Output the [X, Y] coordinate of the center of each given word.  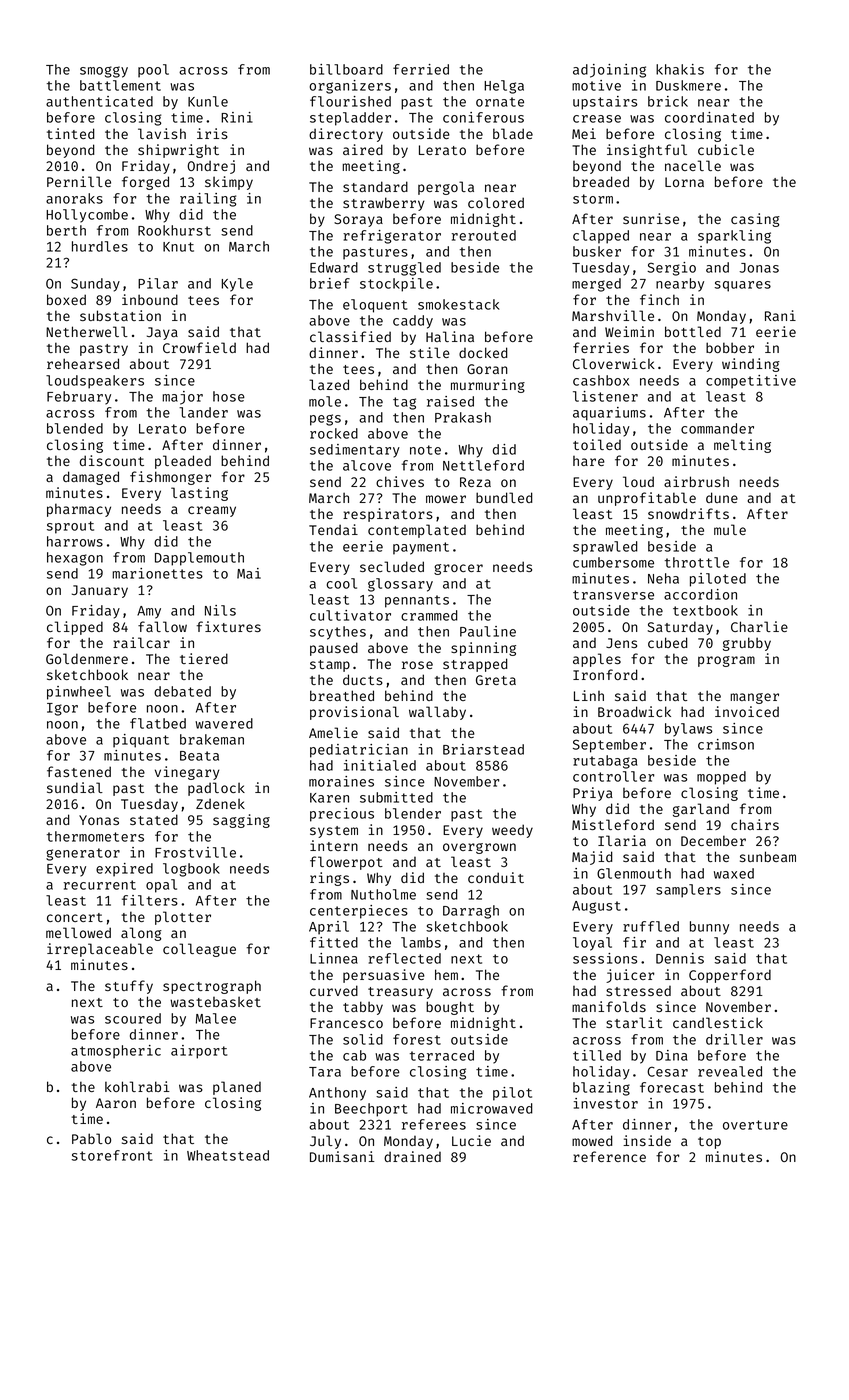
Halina [450, 336]
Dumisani [342, 1156]
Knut [178, 247]
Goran [487, 369]
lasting [199, 494]
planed [237, 1088]
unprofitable [647, 499]
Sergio [671, 269]
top [709, 1143]
